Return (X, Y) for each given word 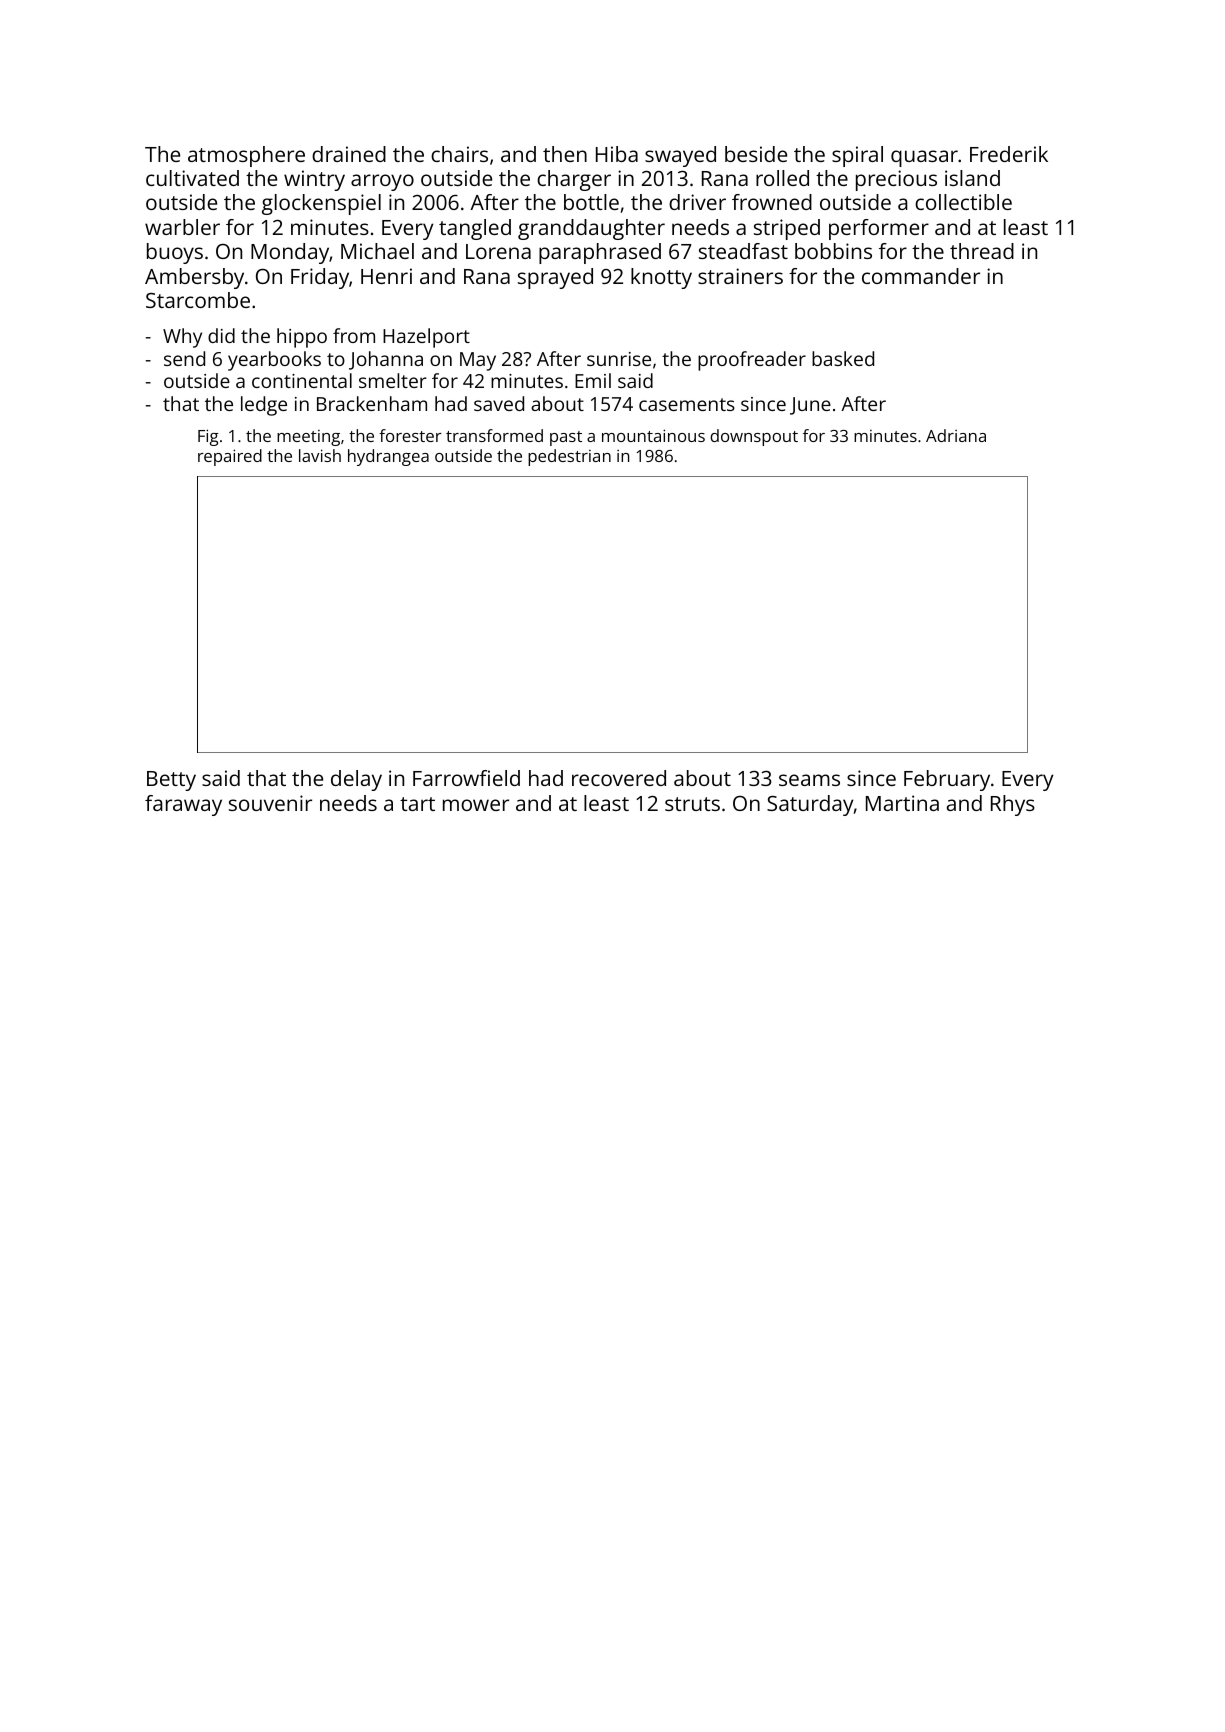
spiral (857, 156)
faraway (183, 805)
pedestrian (569, 457)
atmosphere (246, 156)
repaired (230, 457)
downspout (754, 437)
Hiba (617, 154)
